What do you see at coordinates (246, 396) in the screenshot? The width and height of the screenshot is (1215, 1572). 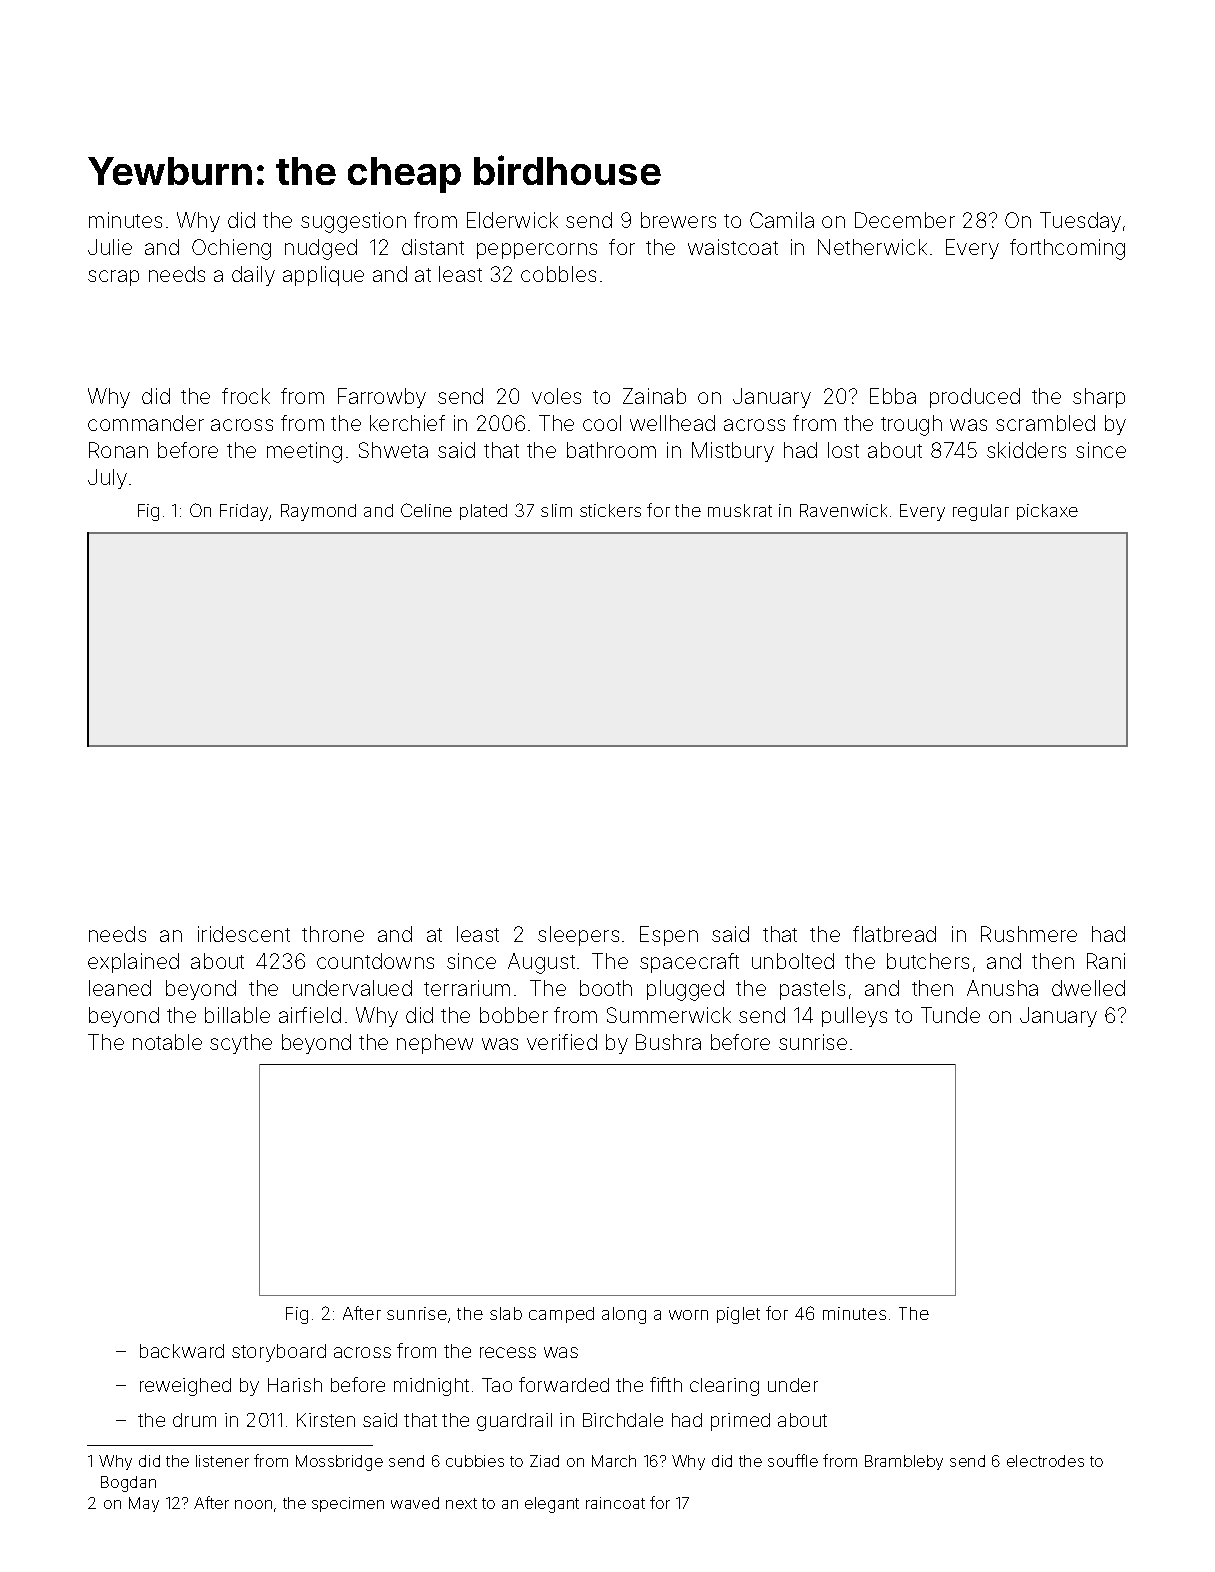 I see `frock` at bounding box center [246, 396].
